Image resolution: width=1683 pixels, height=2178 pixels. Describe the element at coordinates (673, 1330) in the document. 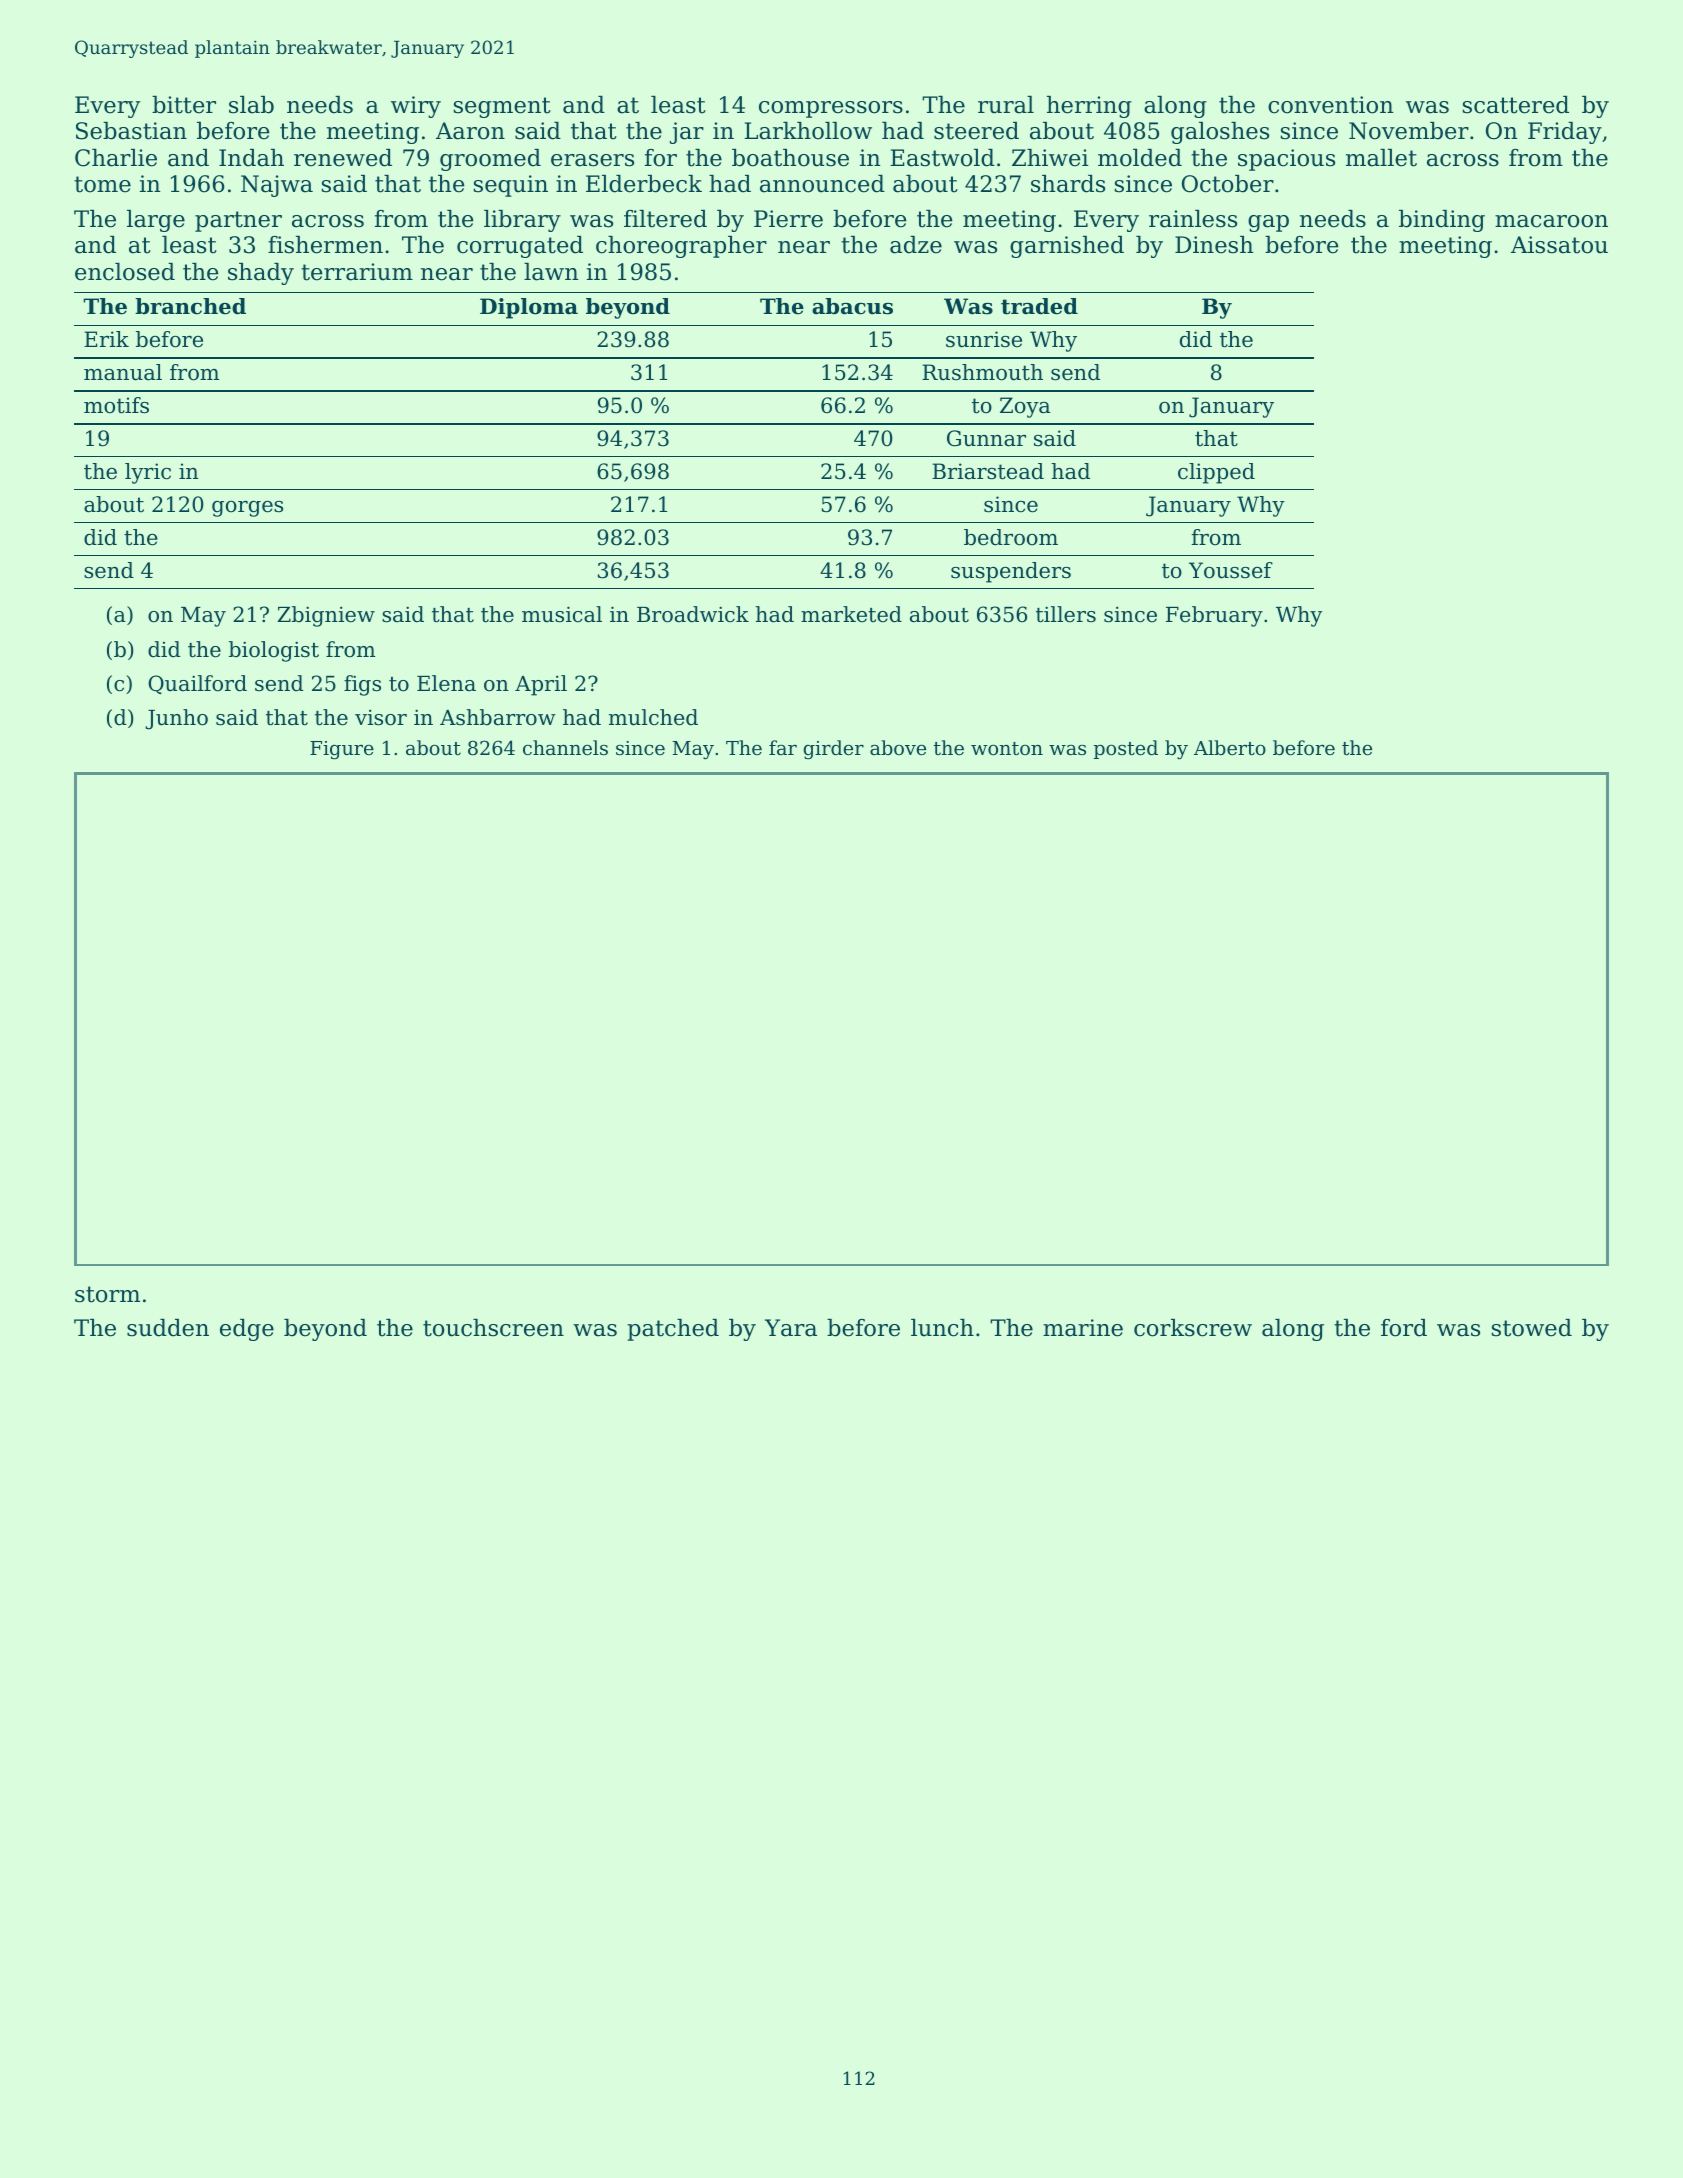

I see `patched` at that location.
